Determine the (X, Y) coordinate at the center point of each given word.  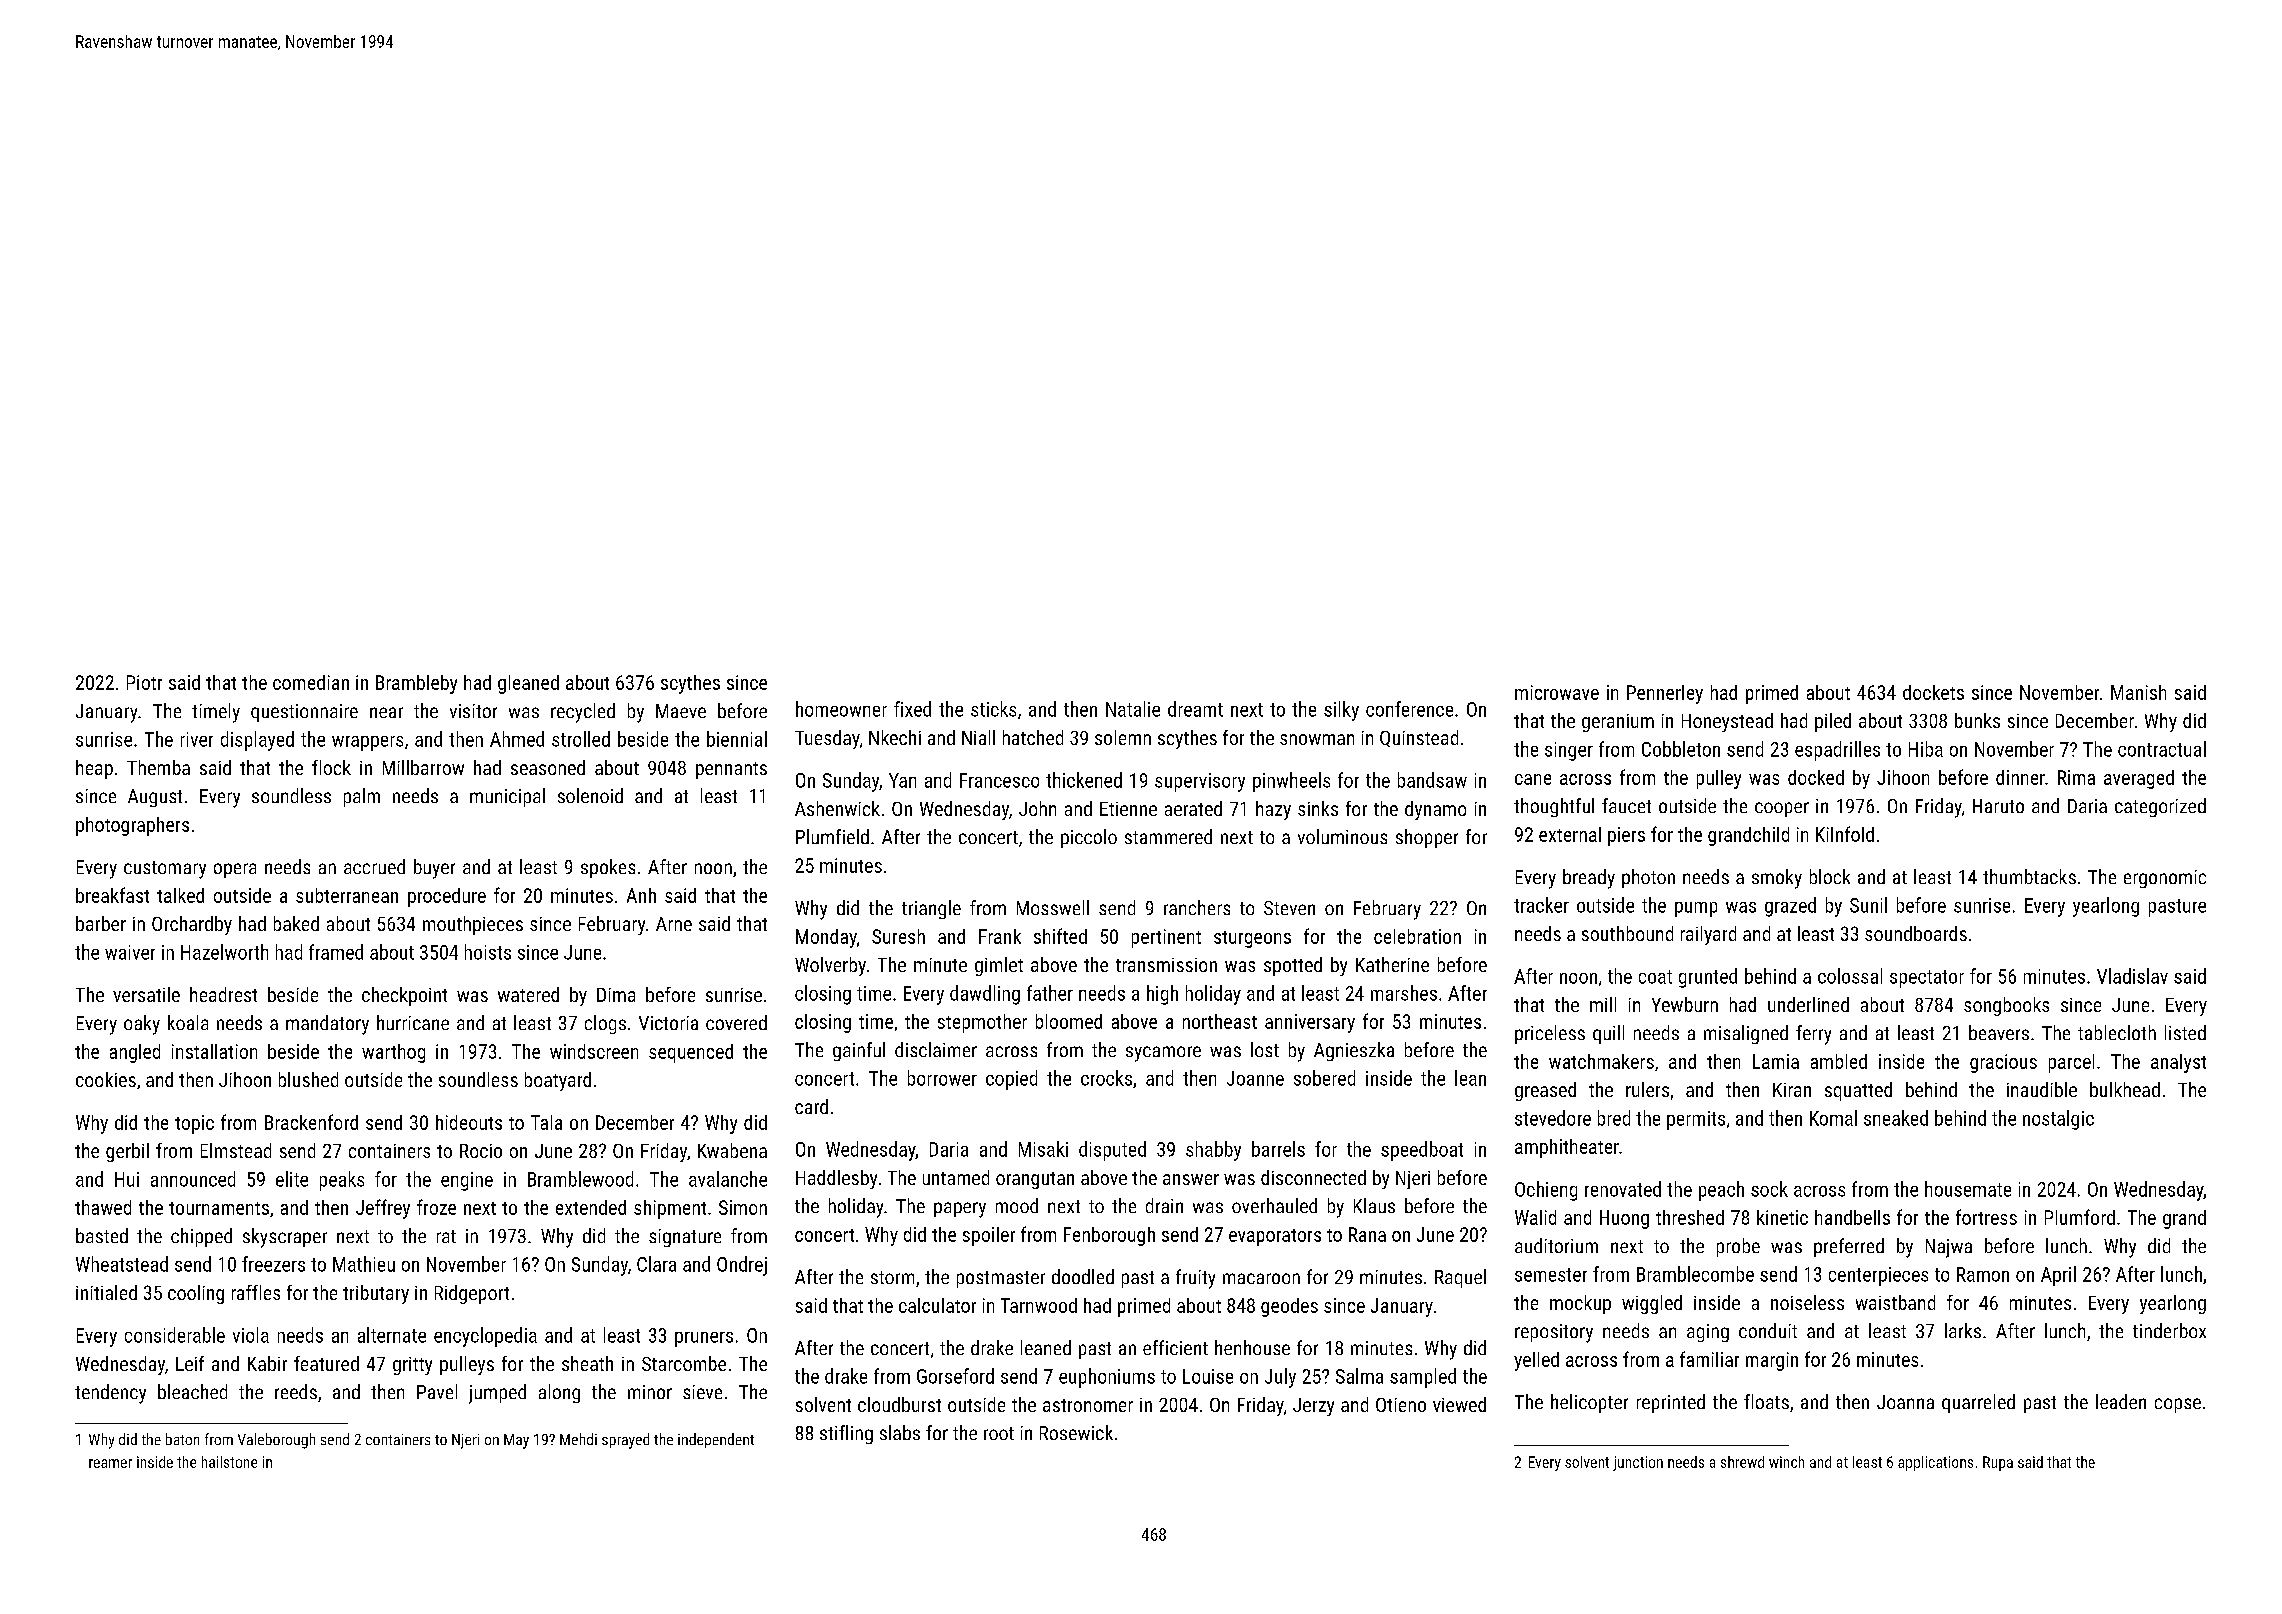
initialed (106, 1292)
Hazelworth (224, 952)
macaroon (1261, 1278)
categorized (2160, 807)
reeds (296, 1391)
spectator (1927, 979)
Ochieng (1546, 1191)
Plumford (2080, 1217)
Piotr (144, 682)
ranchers (1197, 907)
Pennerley (1665, 694)
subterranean (347, 895)
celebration (1417, 936)
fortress (1986, 1217)
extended (591, 1207)
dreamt (1195, 709)
